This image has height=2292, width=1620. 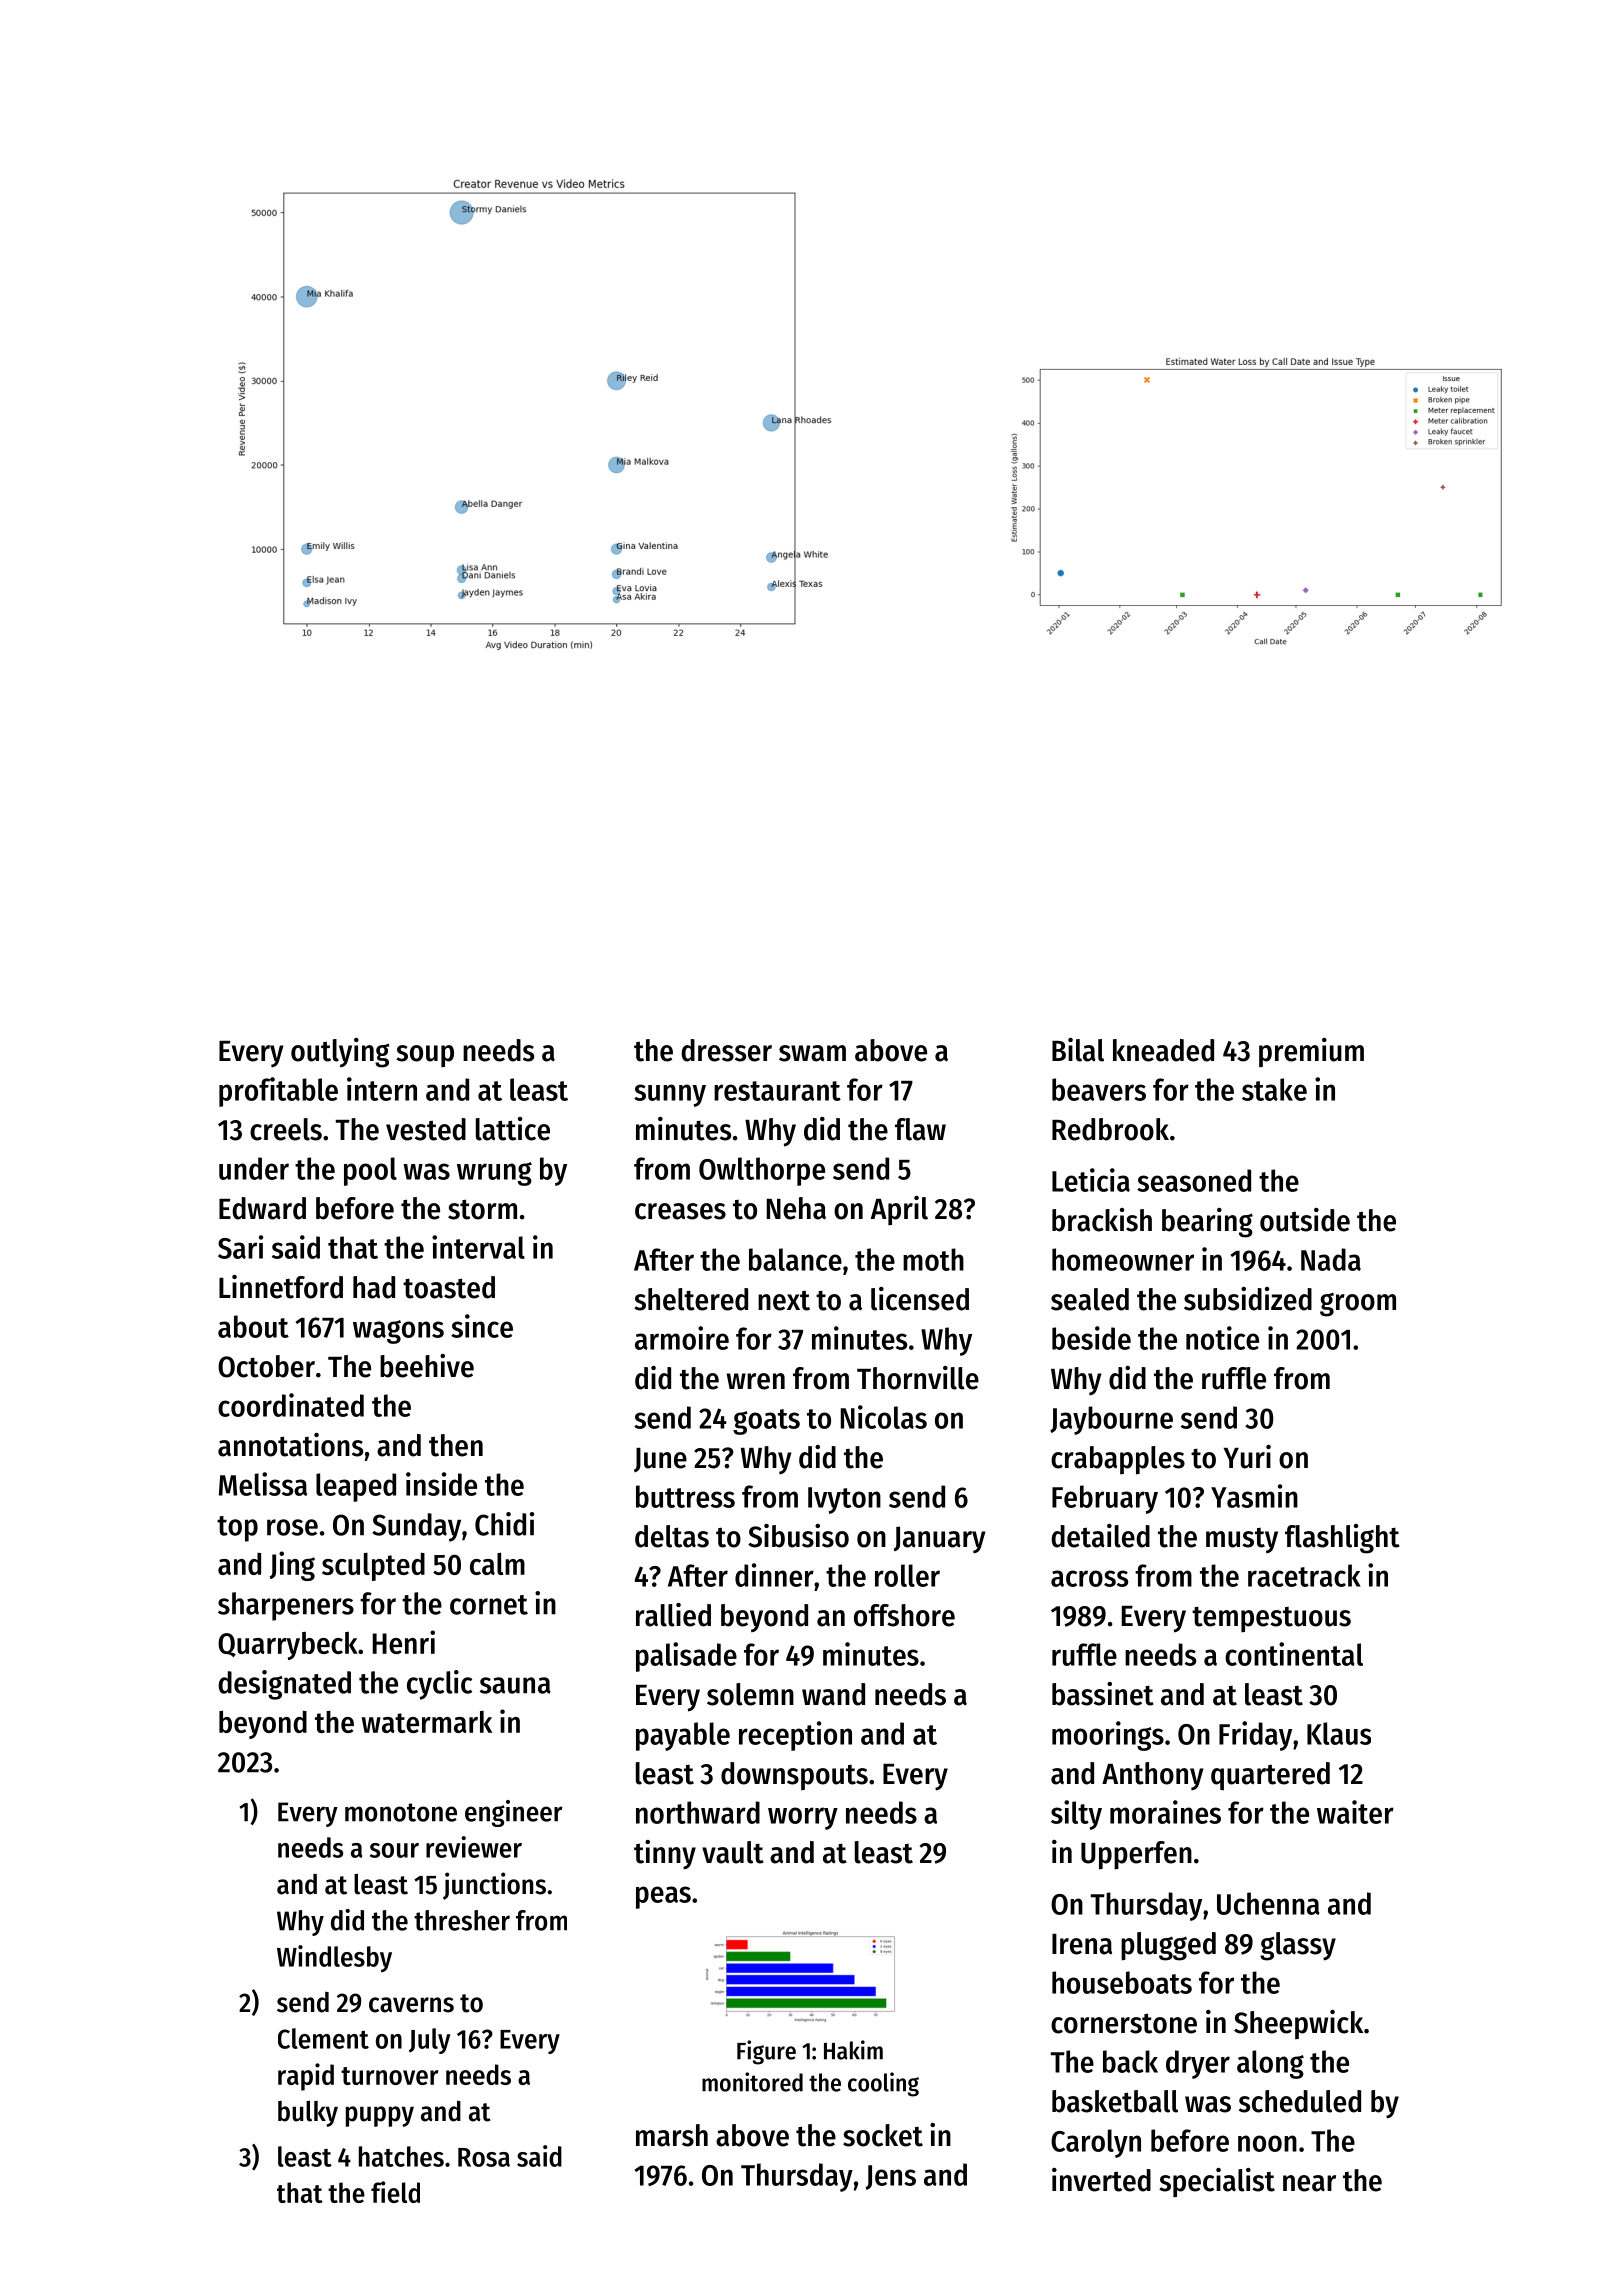 I want to click on worry, so click(x=803, y=1818).
